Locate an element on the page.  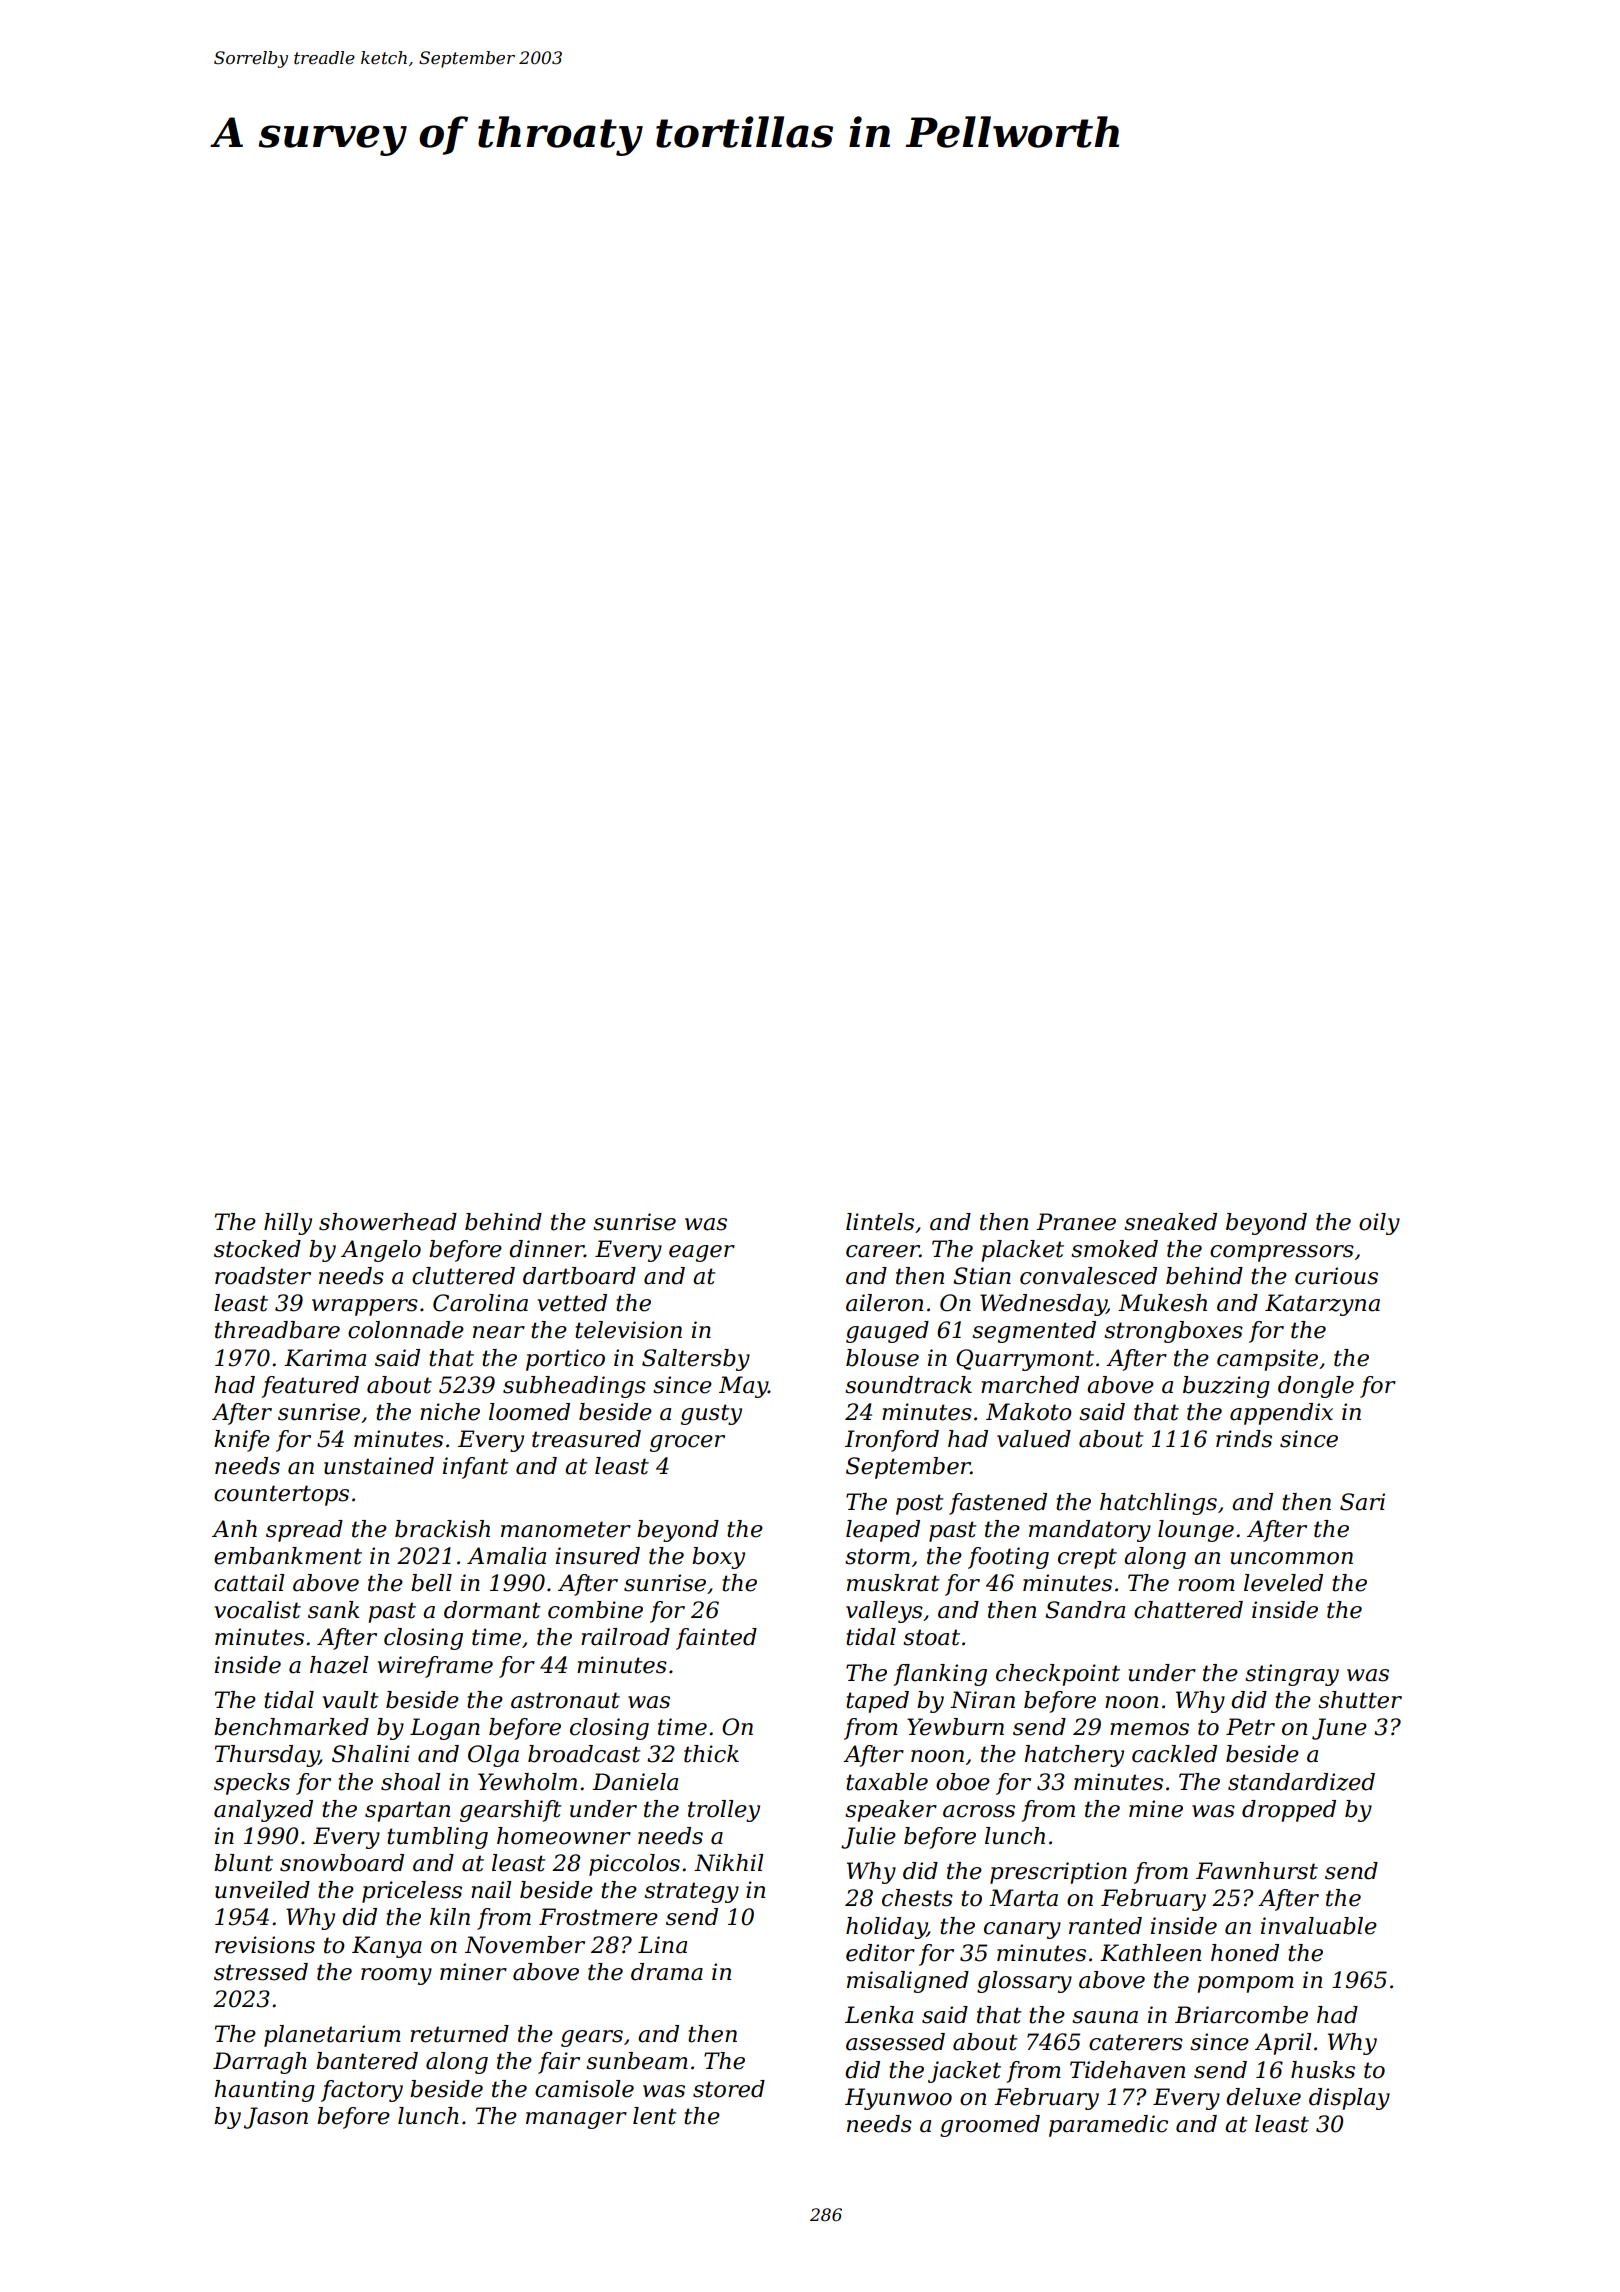
crept is located at coordinates (1087, 1558).
